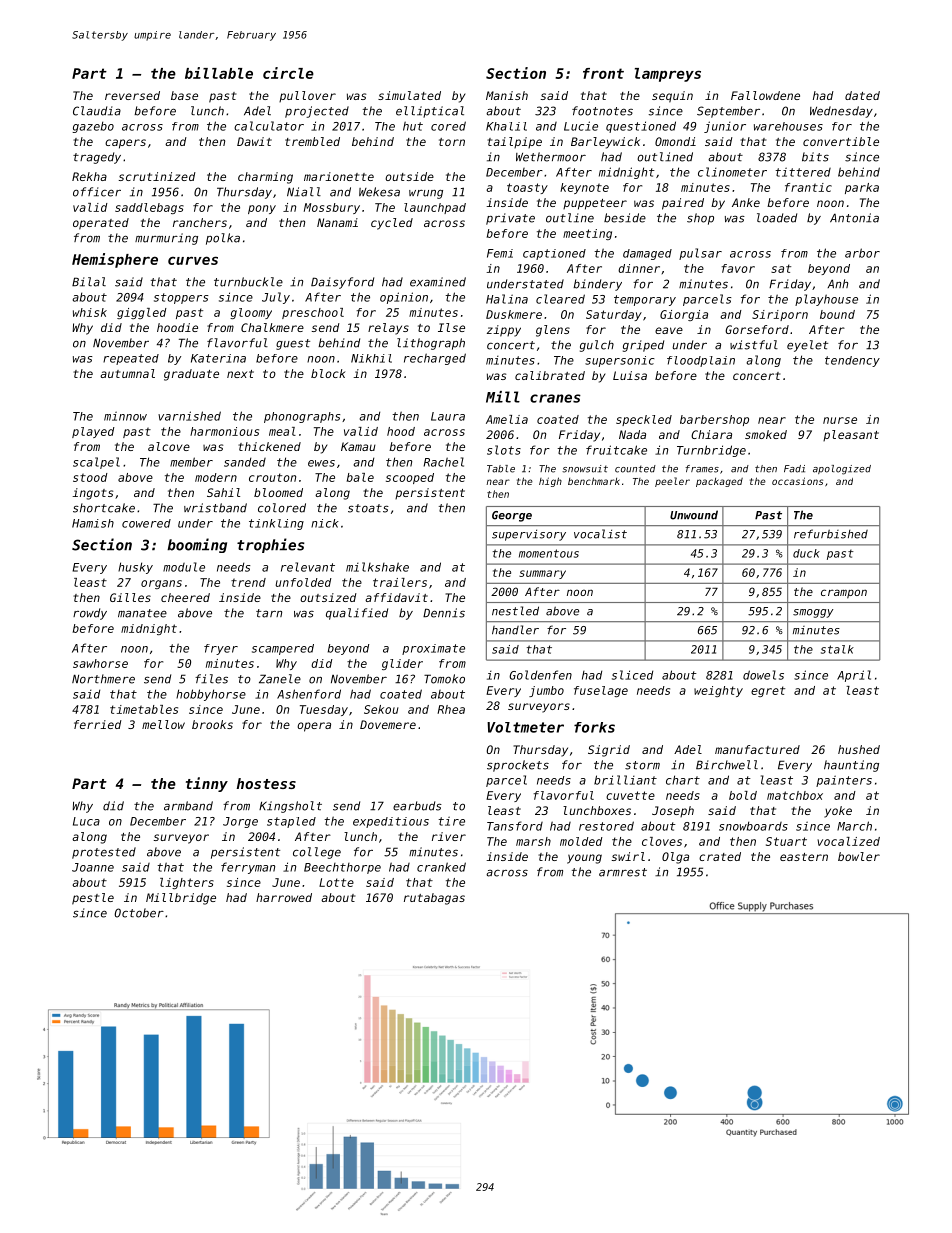 The width and height of the image is (952, 1233). What do you see at coordinates (93, 523) in the image?
I see `Hamish` at bounding box center [93, 523].
